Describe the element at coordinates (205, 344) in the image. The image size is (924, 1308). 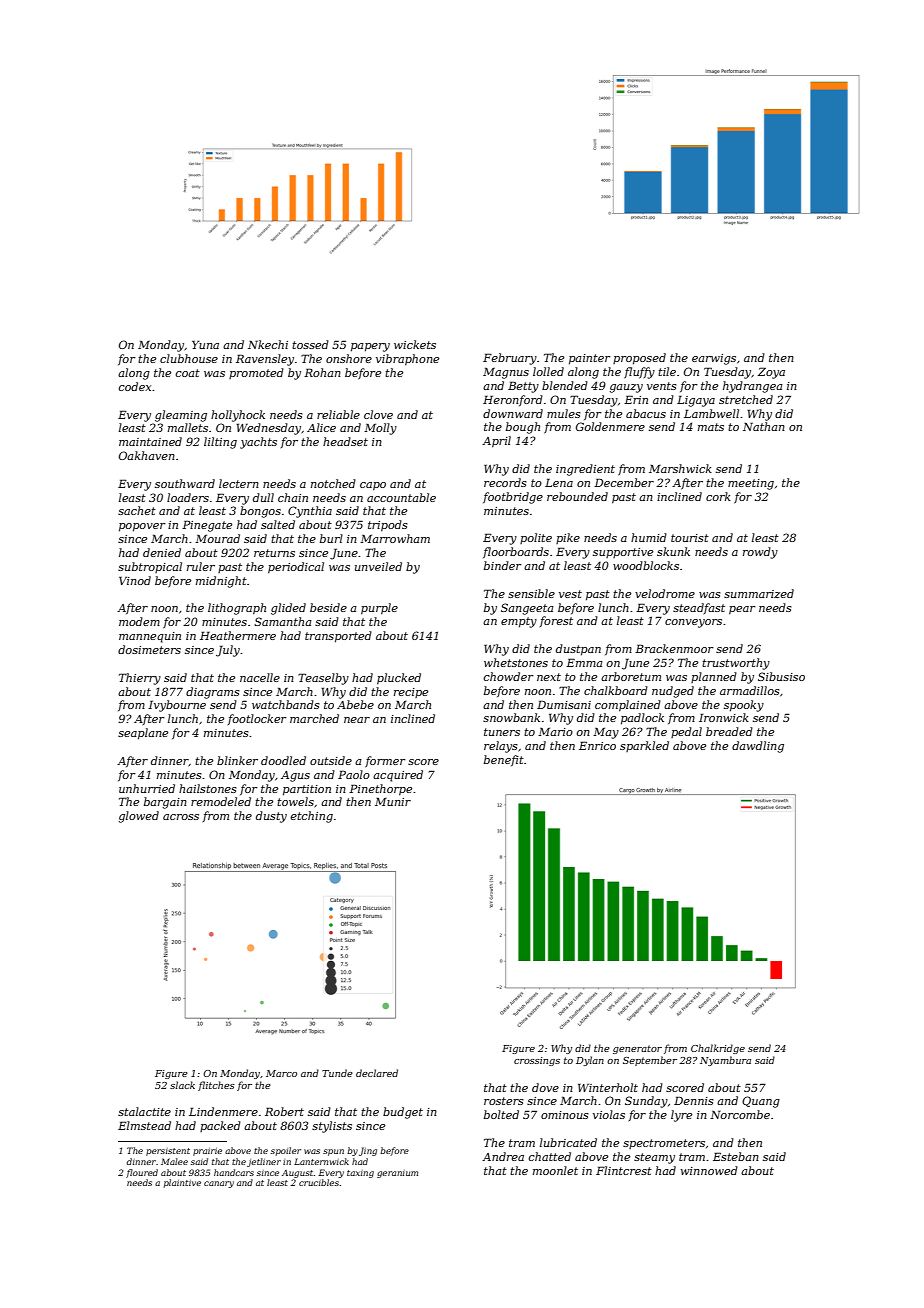
I see `Yuna` at that location.
